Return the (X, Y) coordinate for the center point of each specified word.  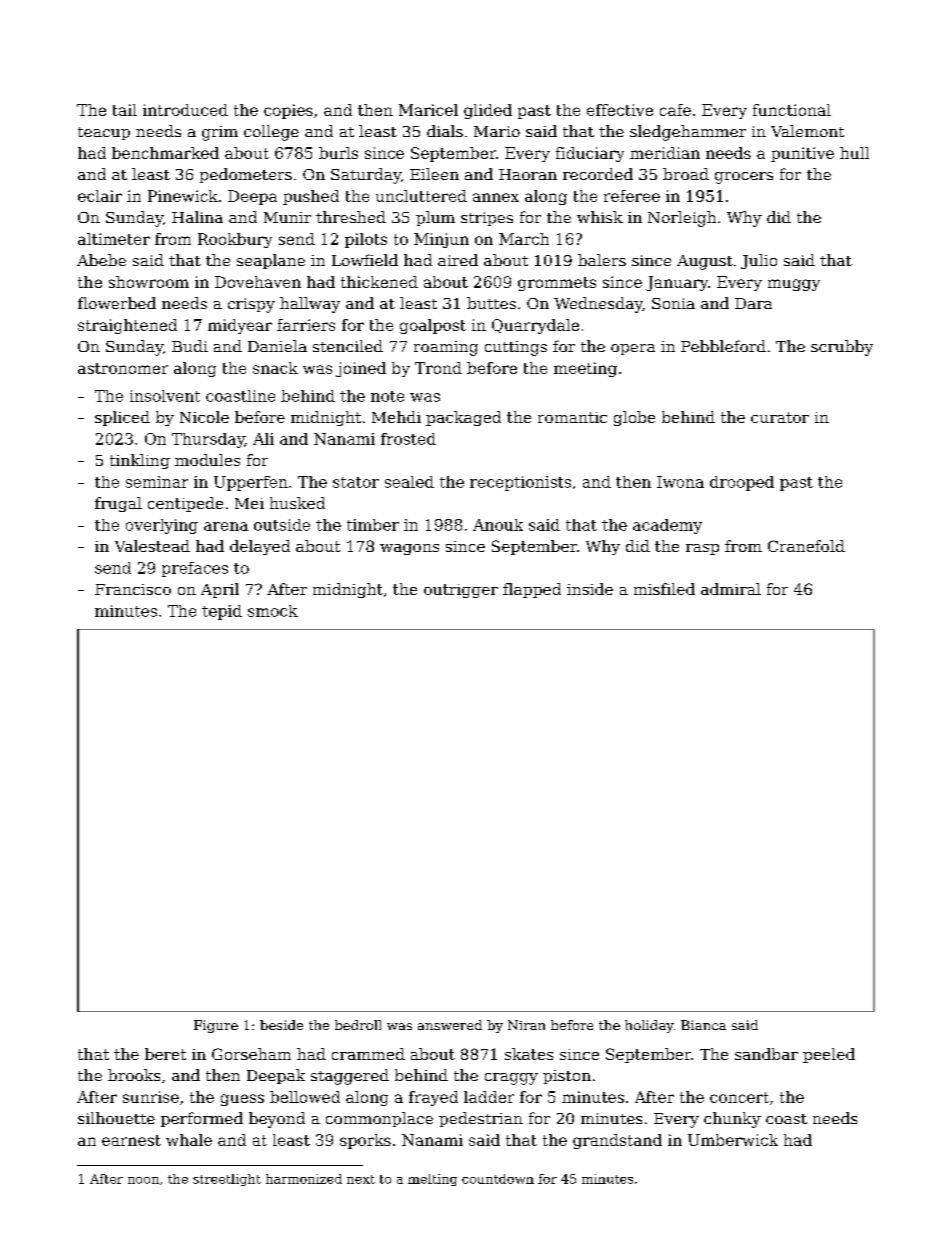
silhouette (116, 1118)
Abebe (101, 260)
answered (450, 1025)
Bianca (703, 1025)
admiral (731, 589)
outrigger (461, 591)
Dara (753, 303)
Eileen (434, 174)
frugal (118, 504)
